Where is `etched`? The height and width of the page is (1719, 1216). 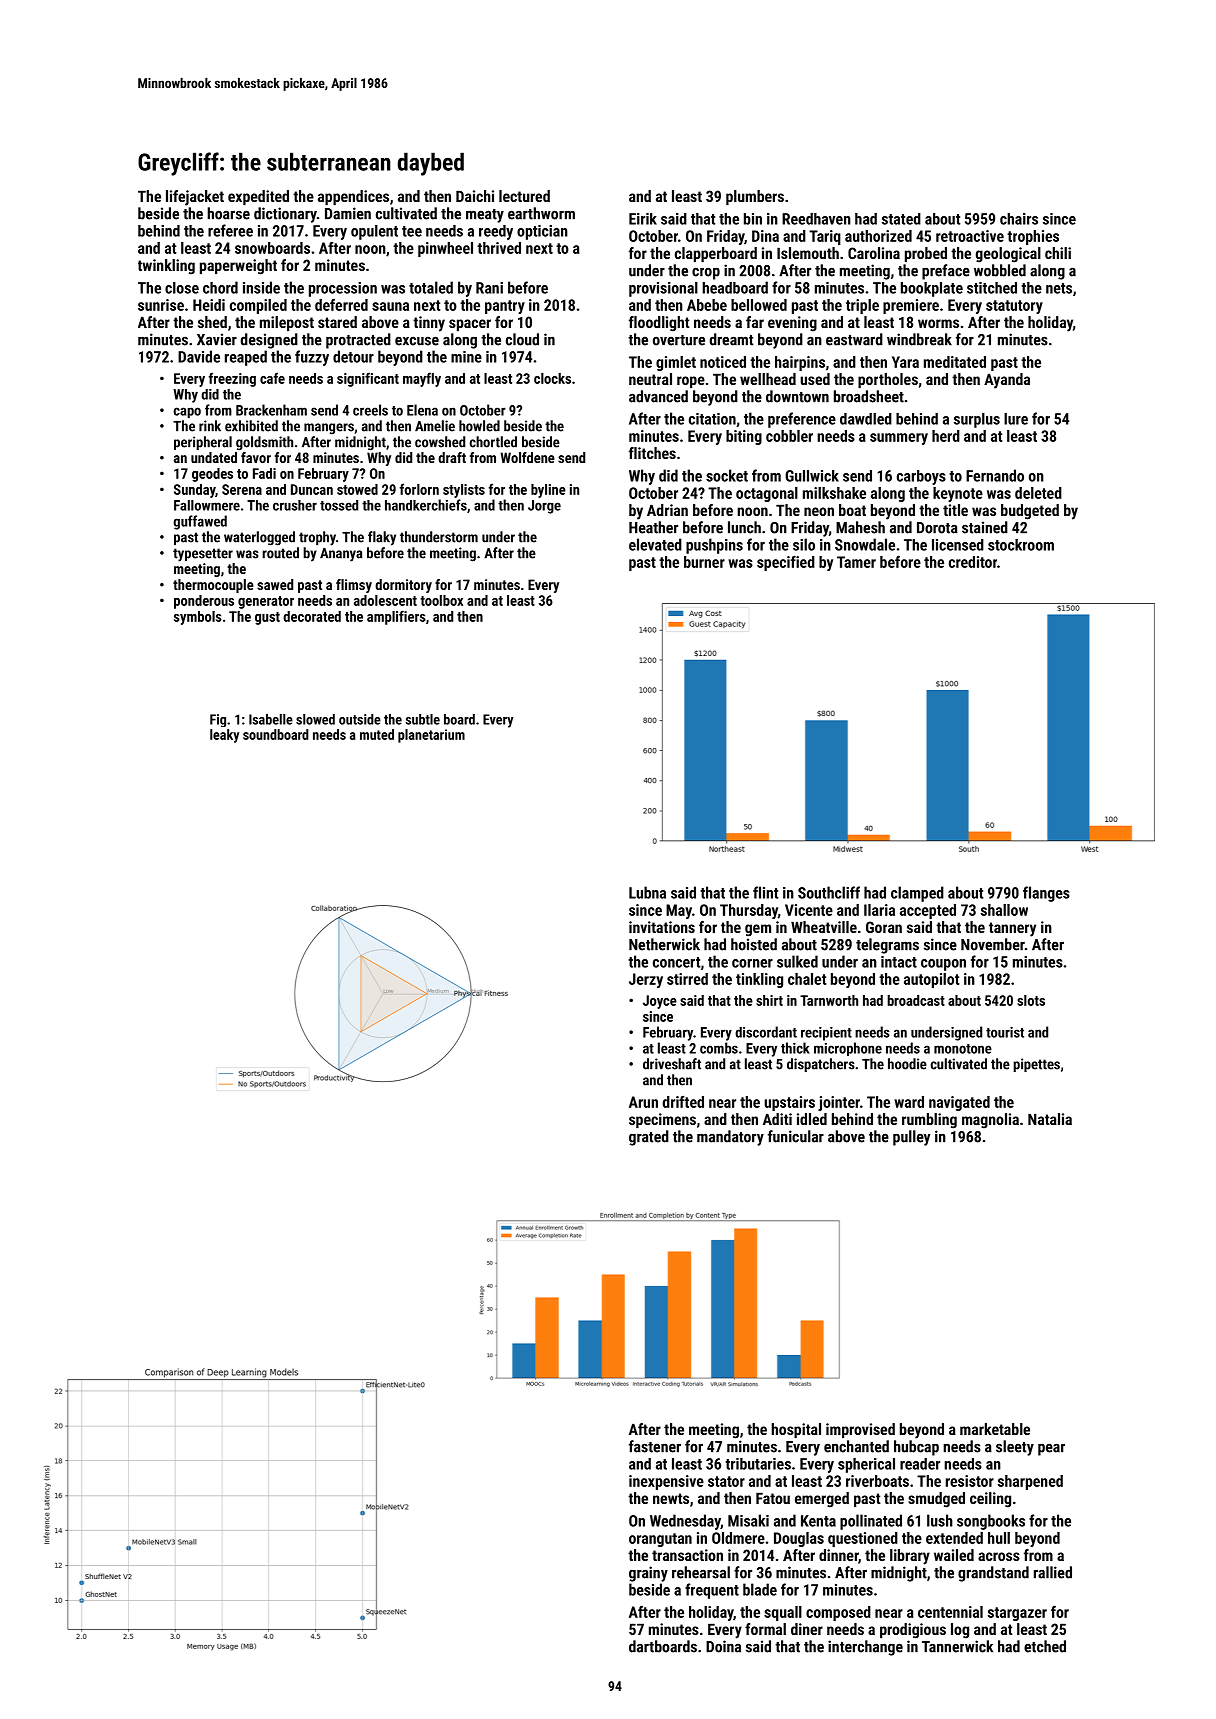
etched is located at coordinates (1045, 1646).
